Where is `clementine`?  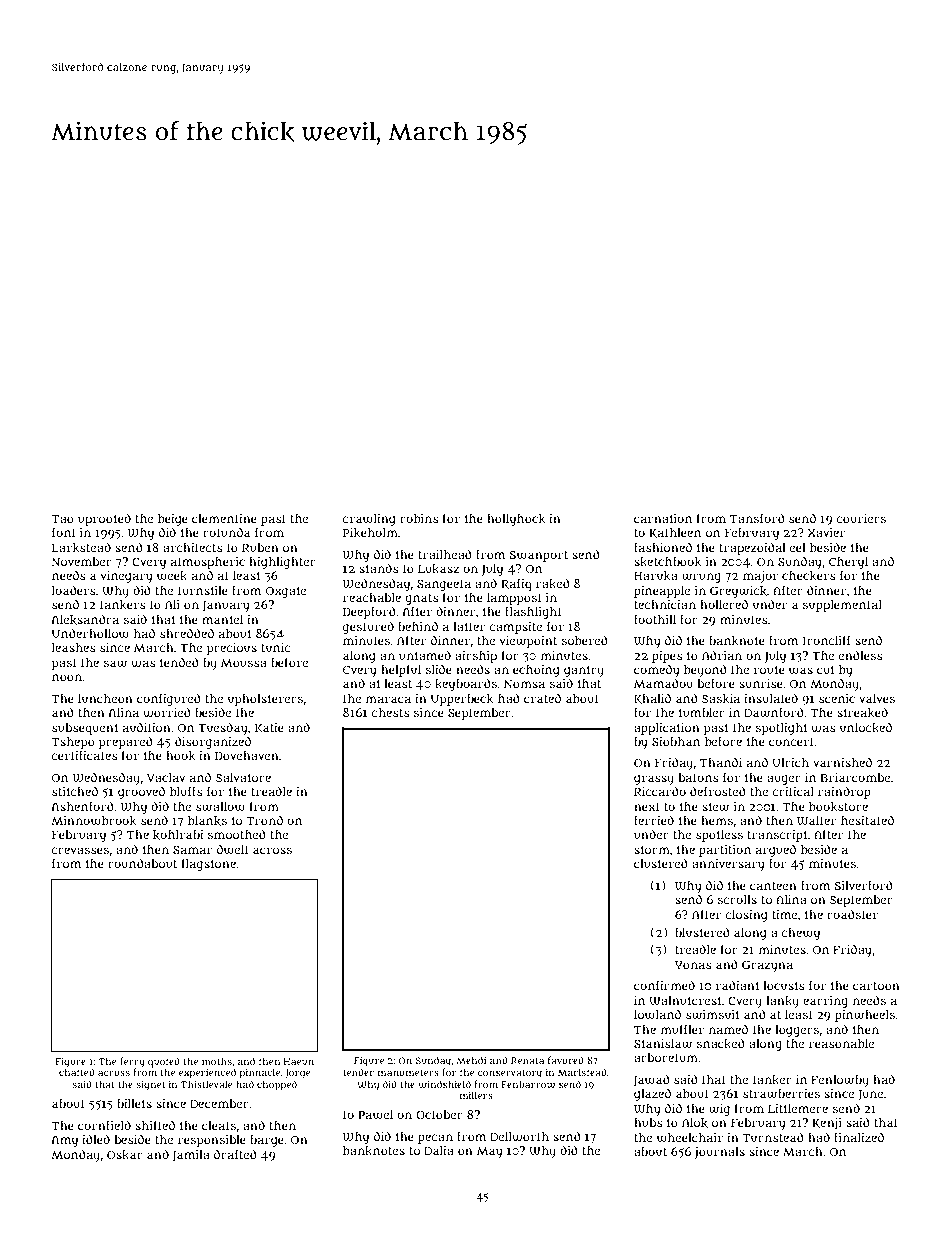
clementine is located at coordinates (224, 518).
